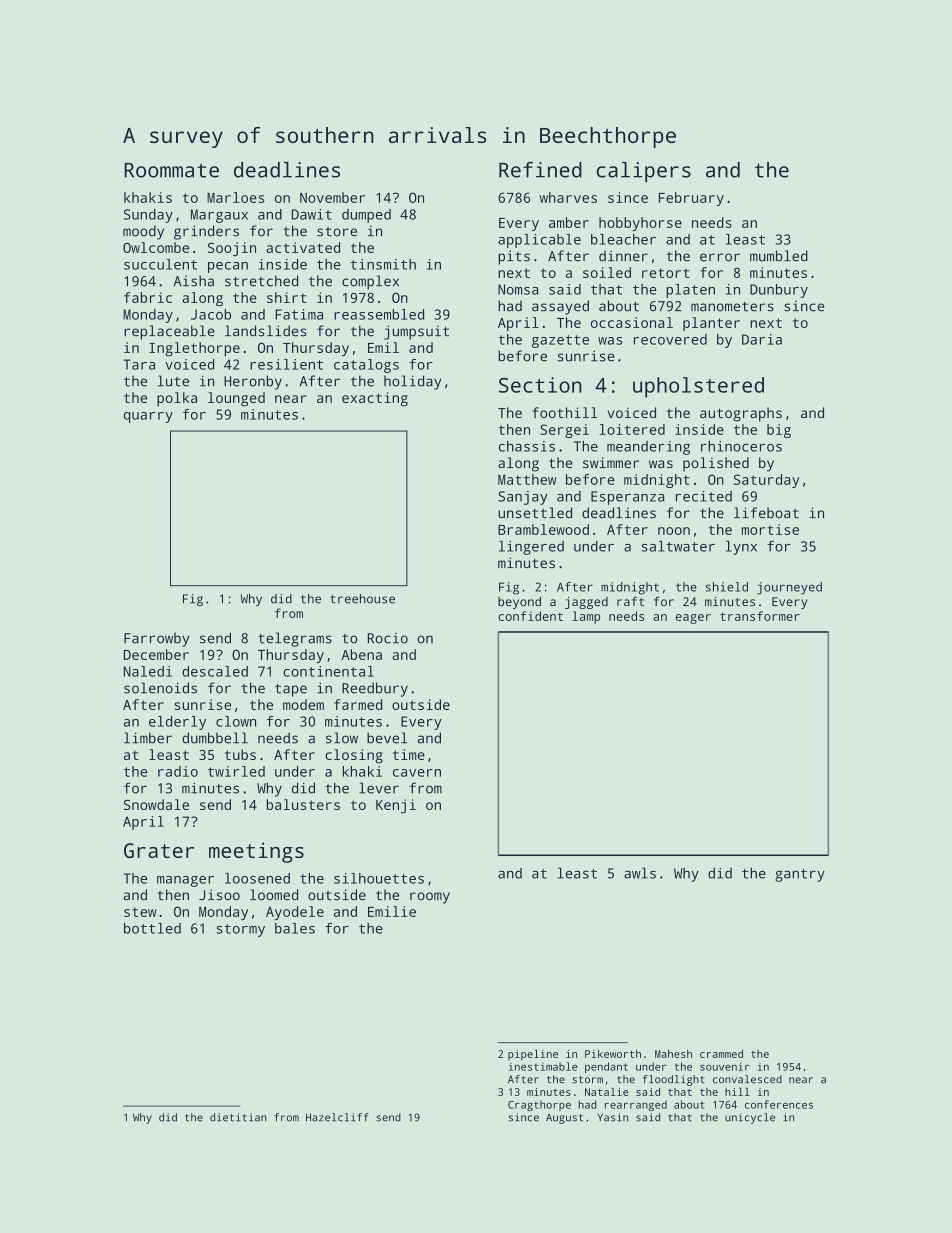 This screenshot has width=952, height=1233. What do you see at coordinates (691, 199) in the screenshot?
I see `February` at bounding box center [691, 199].
